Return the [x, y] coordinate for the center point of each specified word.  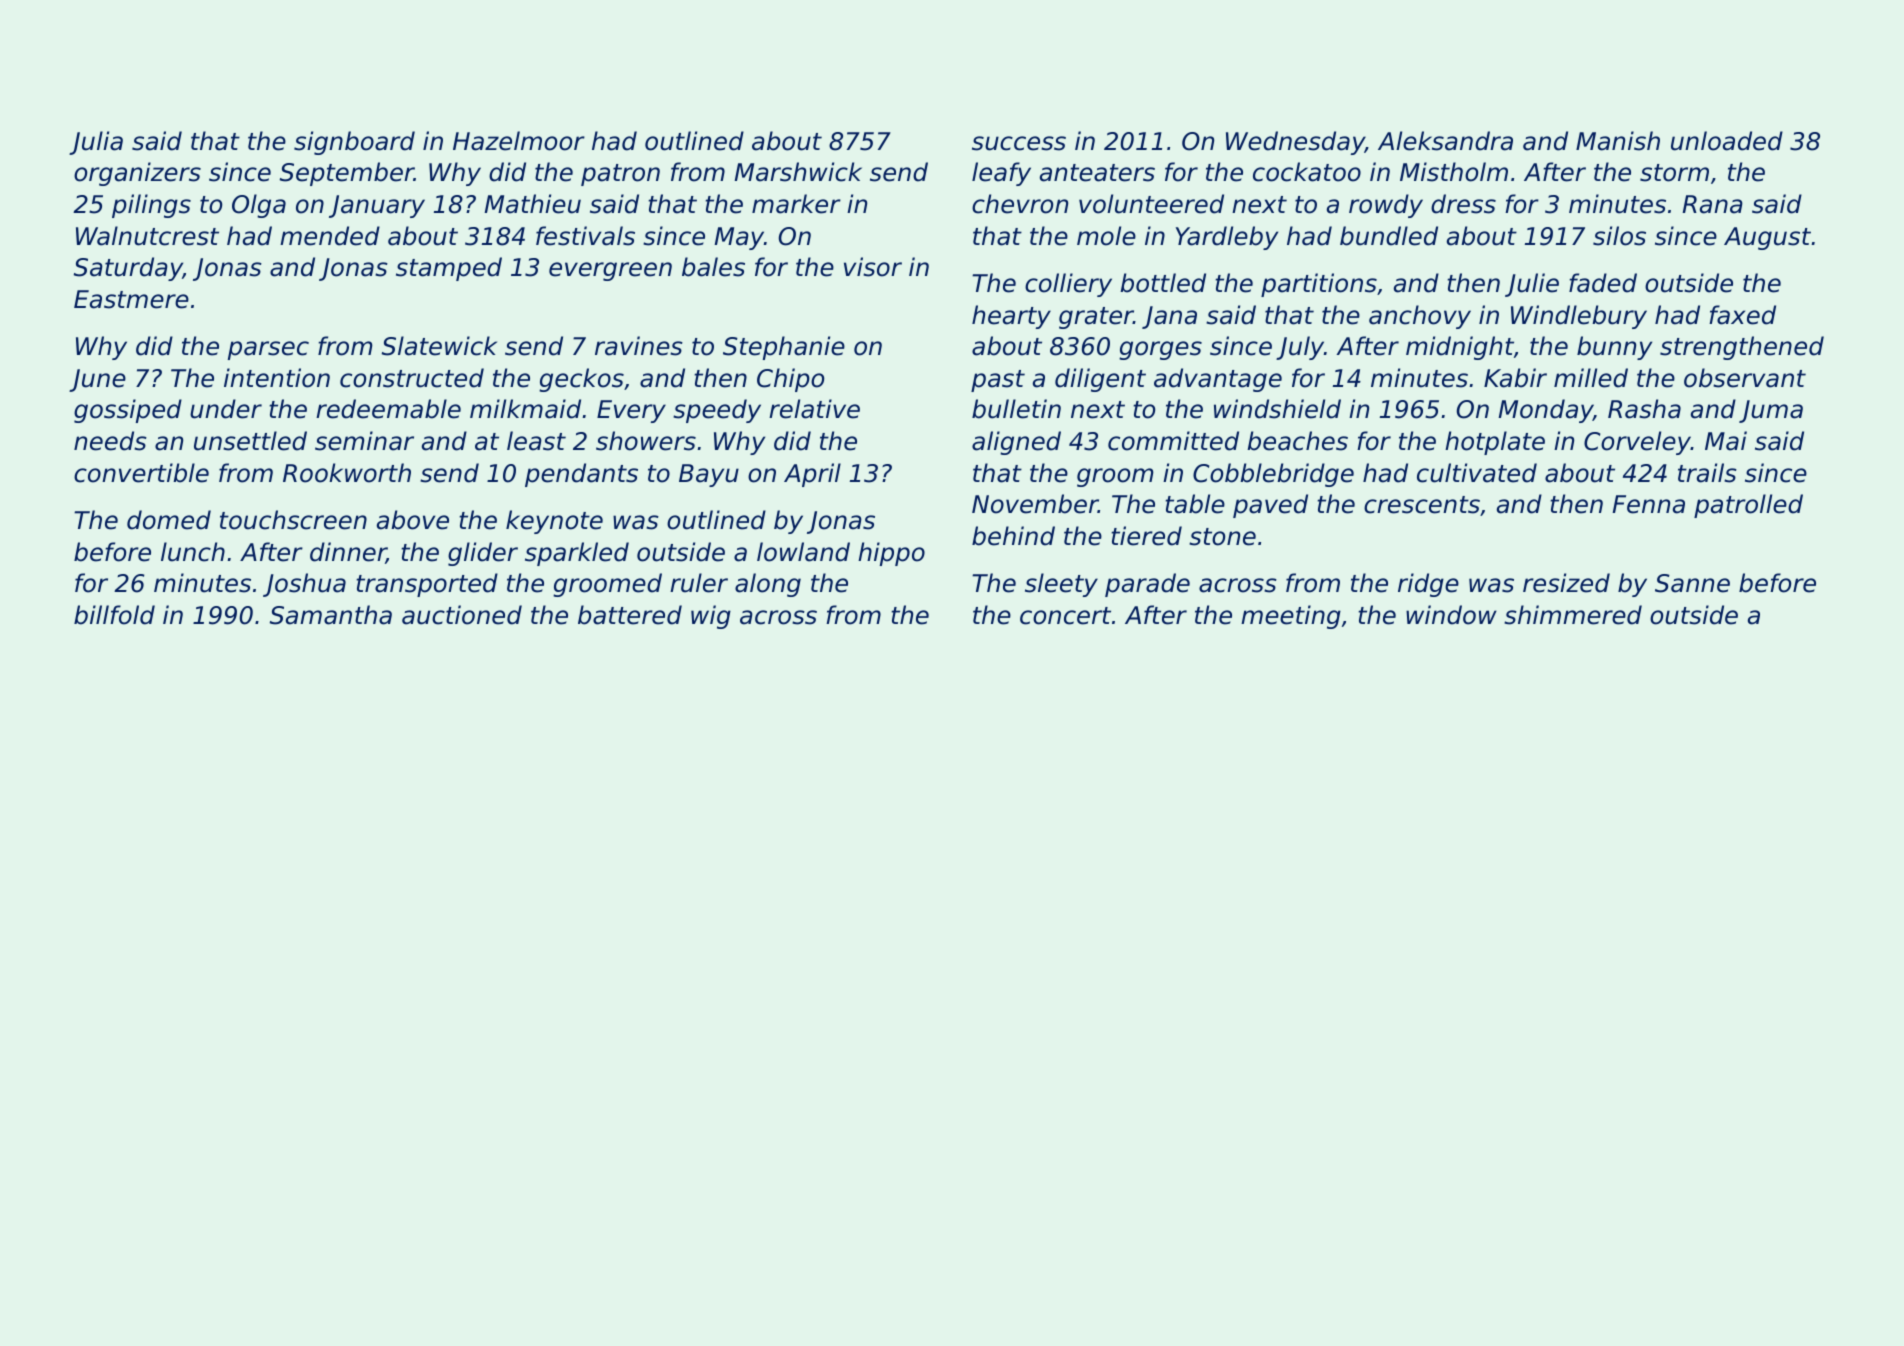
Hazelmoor [519, 141]
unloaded [1727, 141]
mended [330, 236]
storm [1674, 173]
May [739, 238]
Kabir [1515, 378]
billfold [114, 615]
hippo [891, 554]
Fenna [1648, 504]
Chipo [790, 380]
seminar [364, 441]
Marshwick [798, 172]
